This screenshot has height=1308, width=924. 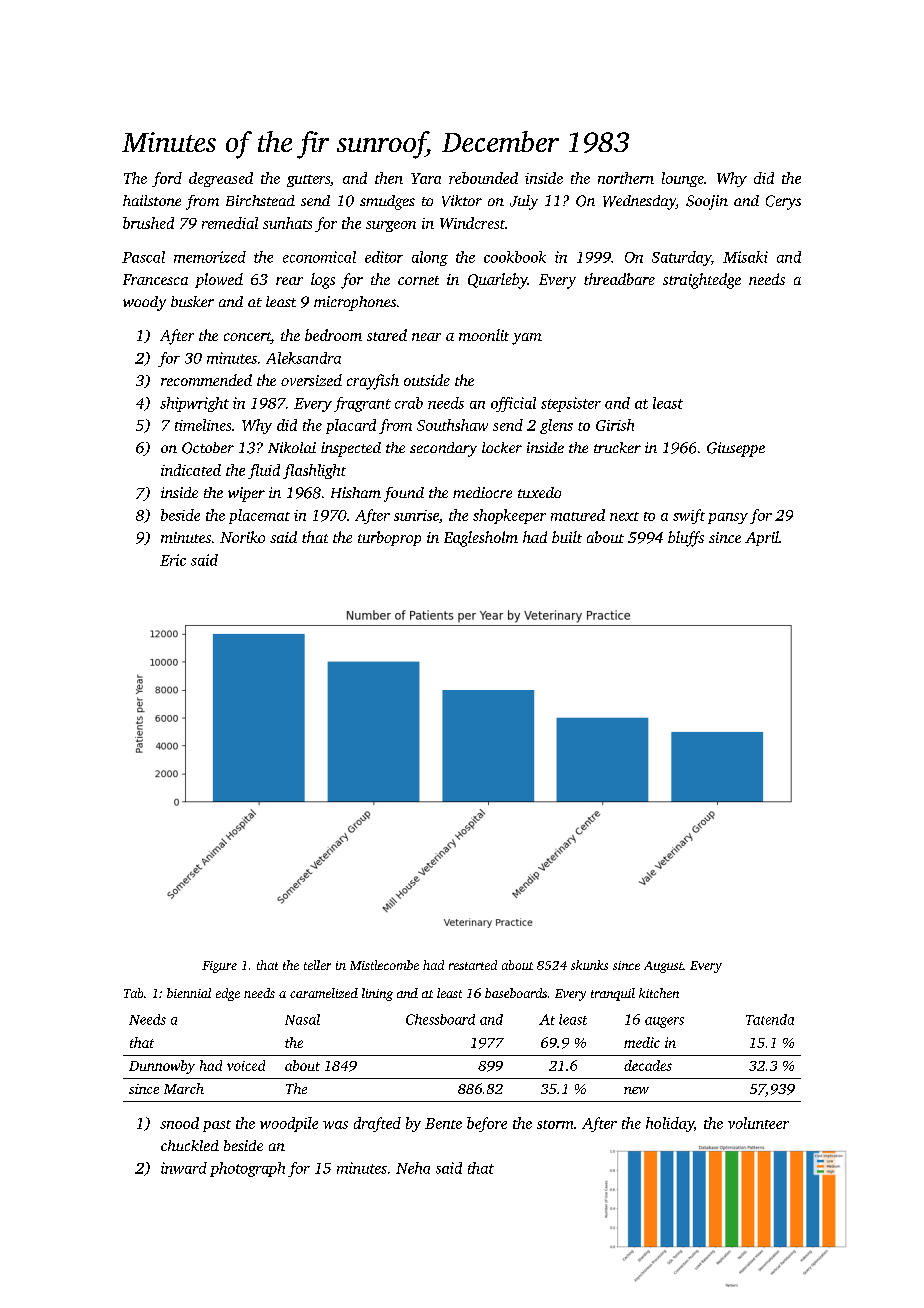 I want to click on bluffs, so click(x=686, y=539).
